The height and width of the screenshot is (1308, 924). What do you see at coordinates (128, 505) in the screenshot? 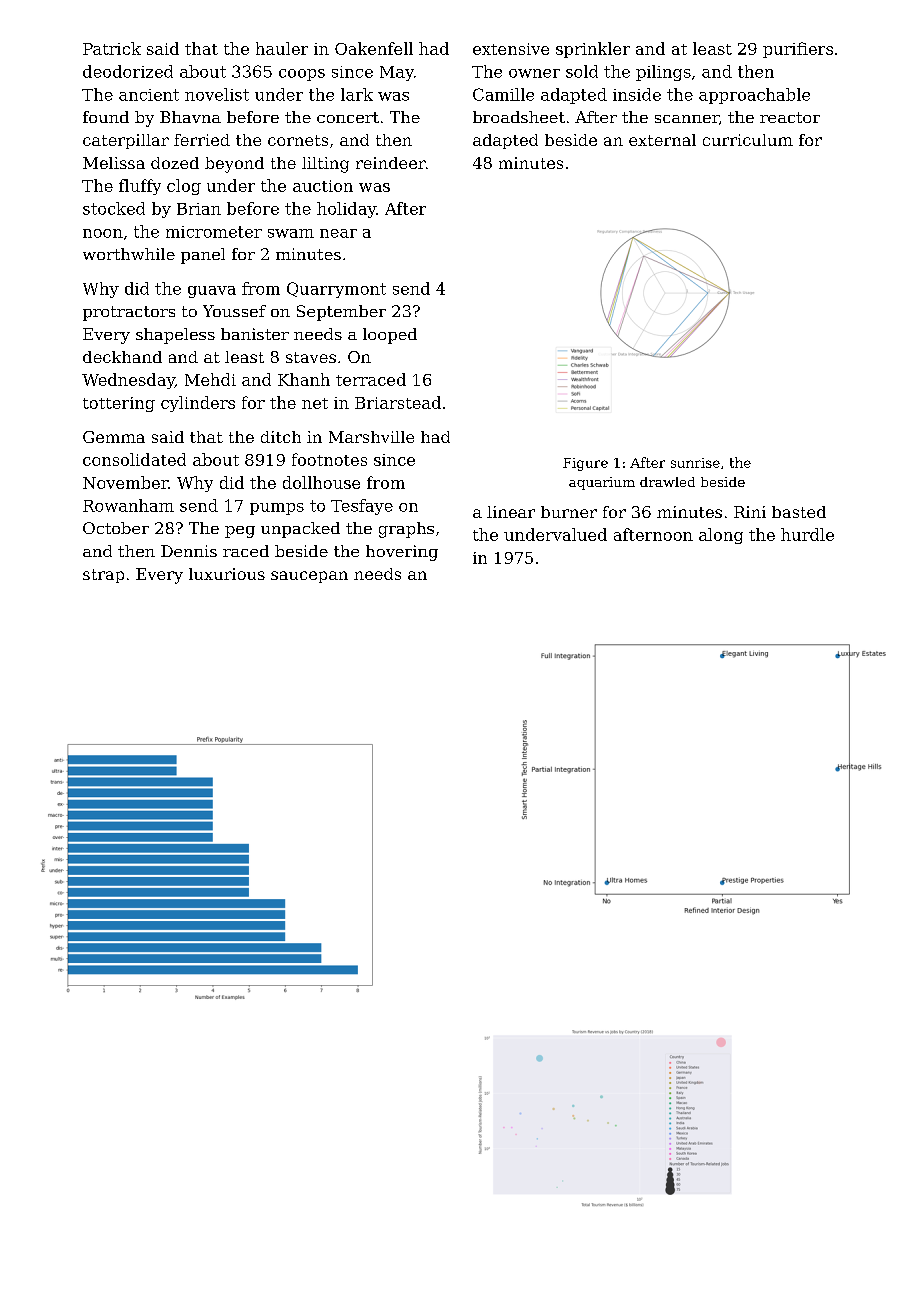
I see `Rowanham` at bounding box center [128, 505].
